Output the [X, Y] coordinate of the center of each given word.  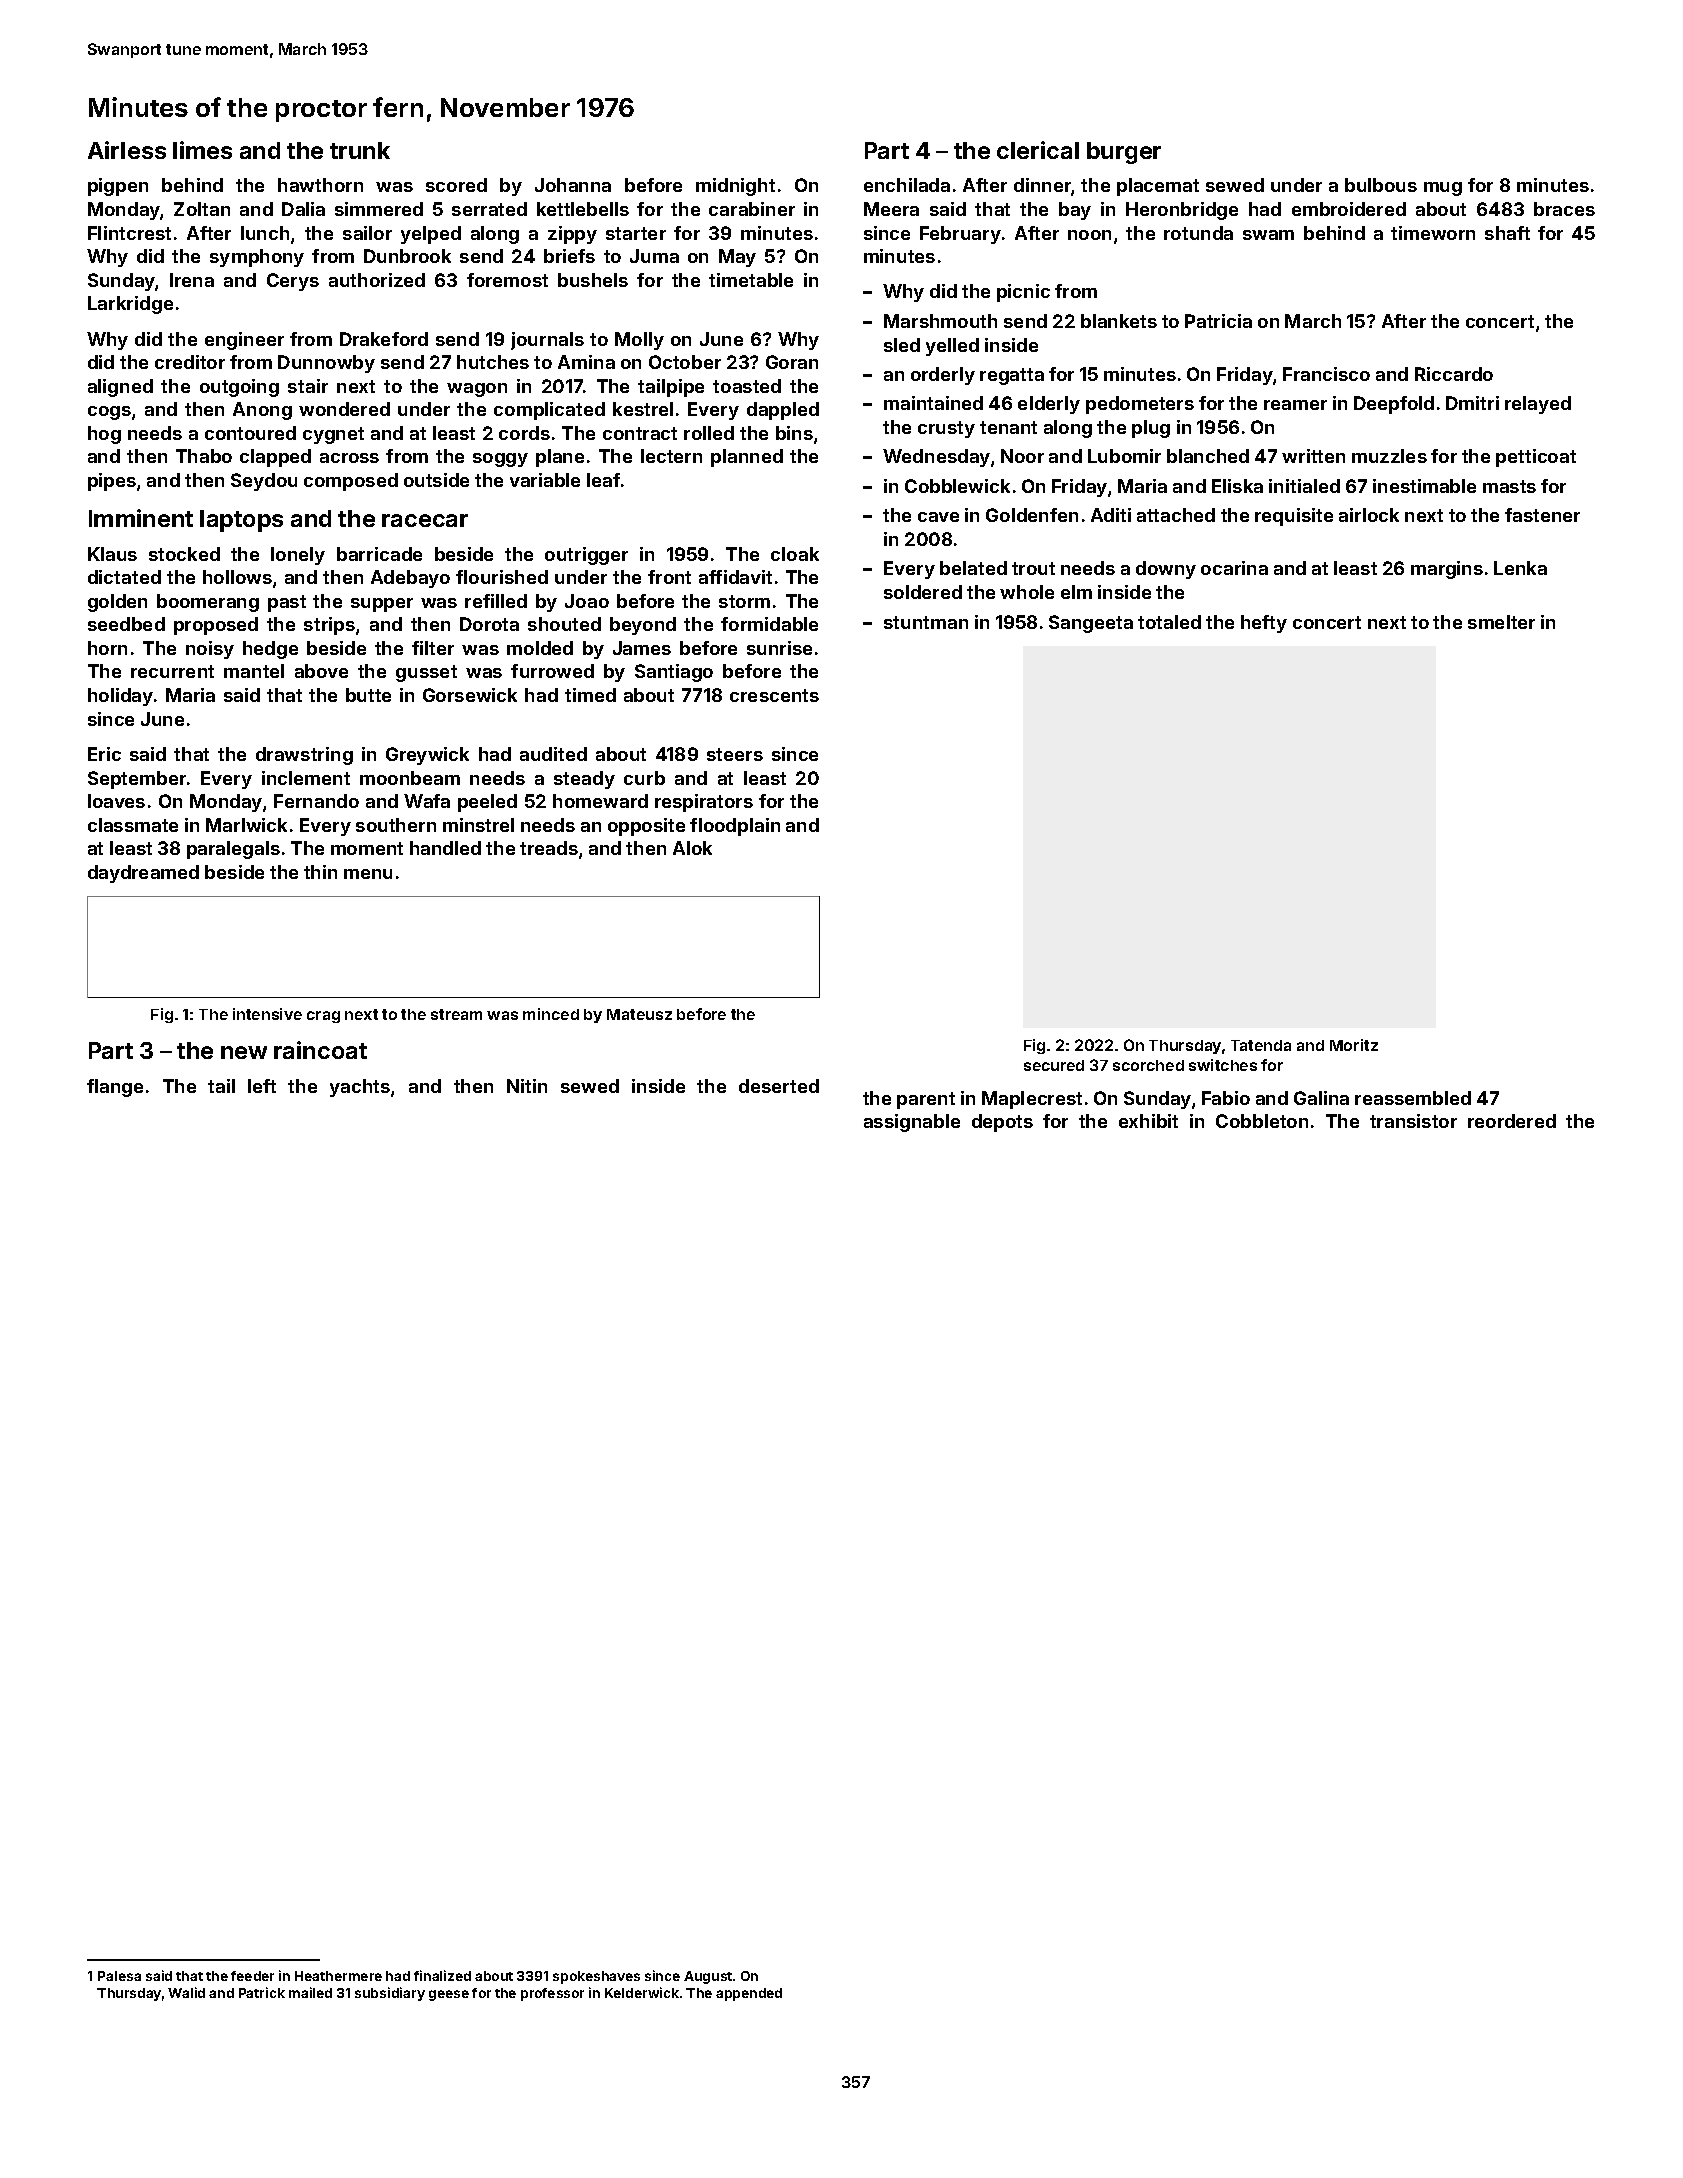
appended [749, 1994]
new [244, 1052]
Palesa [119, 1976]
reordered [1512, 1121]
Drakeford [384, 339]
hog [104, 435]
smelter [1501, 622]
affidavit [735, 577]
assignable [912, 1123]
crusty [946, 429]
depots [1002, 1123]
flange [115, 1088]
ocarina [1234, 568]
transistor [1413, 1121]
